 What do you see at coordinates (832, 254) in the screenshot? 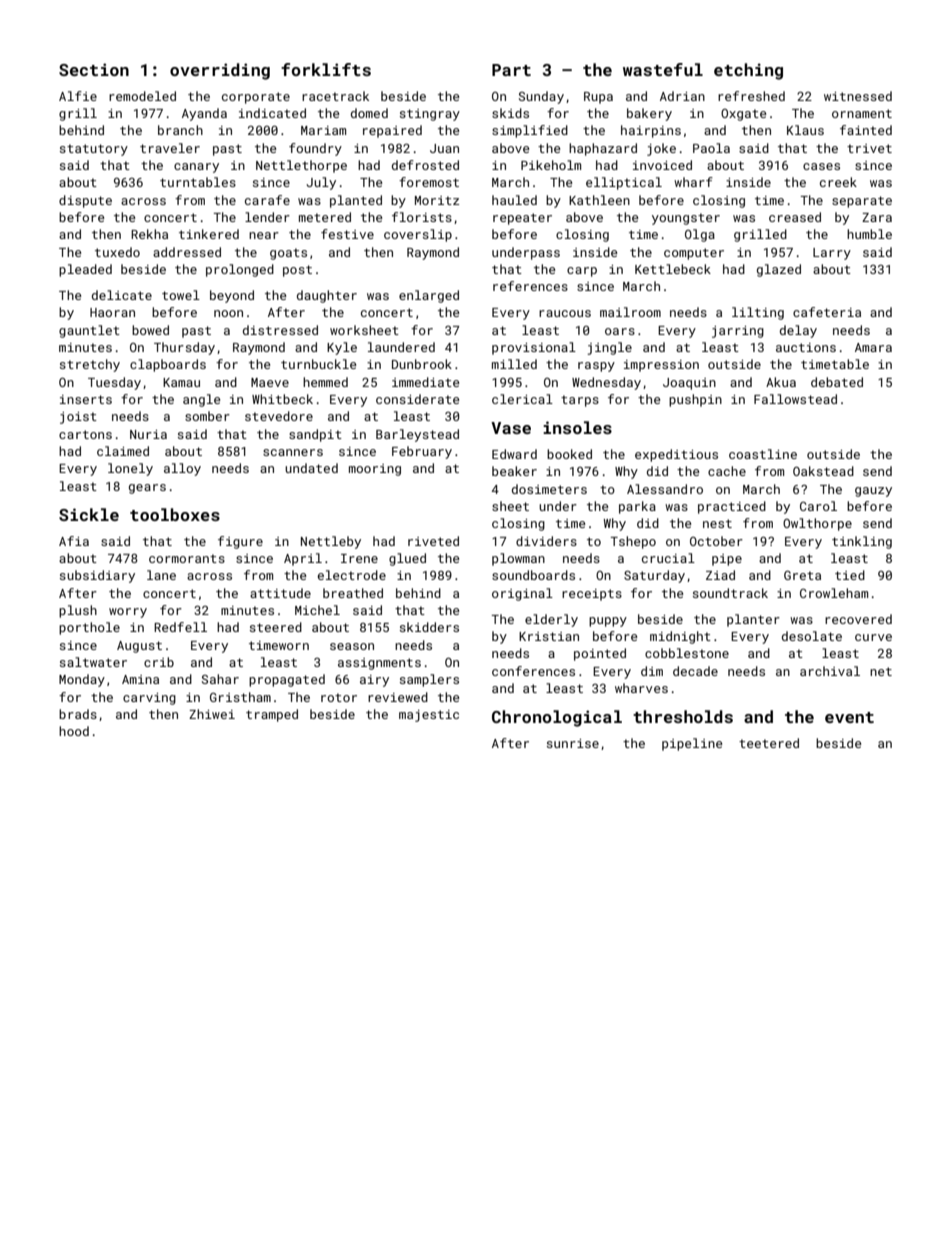
I see `Larry` at bounding box center [832, 254].
